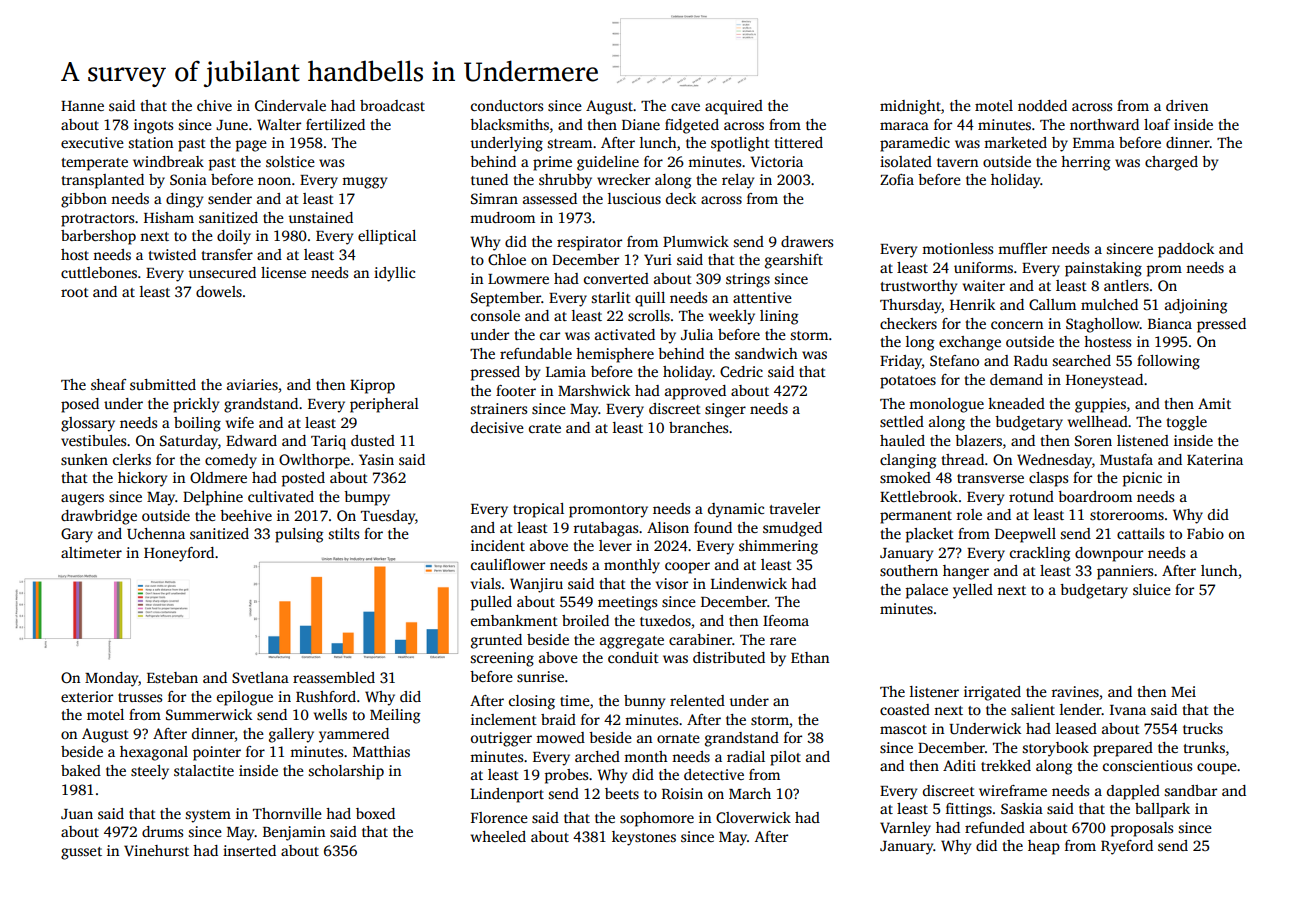 This image has height=924, width=1308. Describe the element at coordinates (633, 657) in the image. I see `conduit` at that location.
